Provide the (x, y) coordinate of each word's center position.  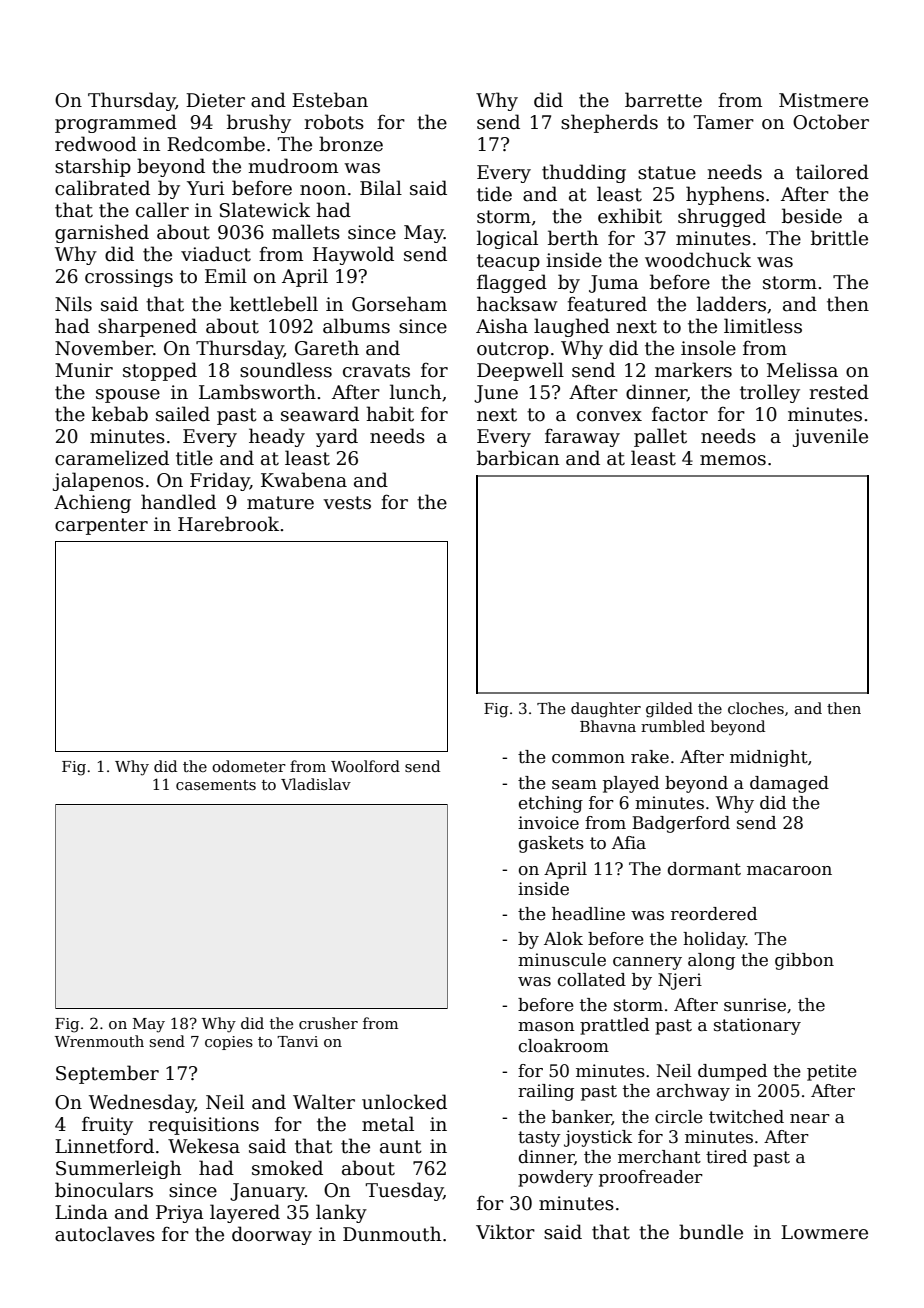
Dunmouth (392, 1234)
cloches (756, 708)
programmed (116, 123)
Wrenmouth (99, 1041)
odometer (249, 766)
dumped (732, 1072)
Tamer (724, 122)
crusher (328, 1023)
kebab (120, 414)
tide (494, 194)
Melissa (802, 370)
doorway (272, 1235)
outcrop (513, 350)
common (588, 759)
